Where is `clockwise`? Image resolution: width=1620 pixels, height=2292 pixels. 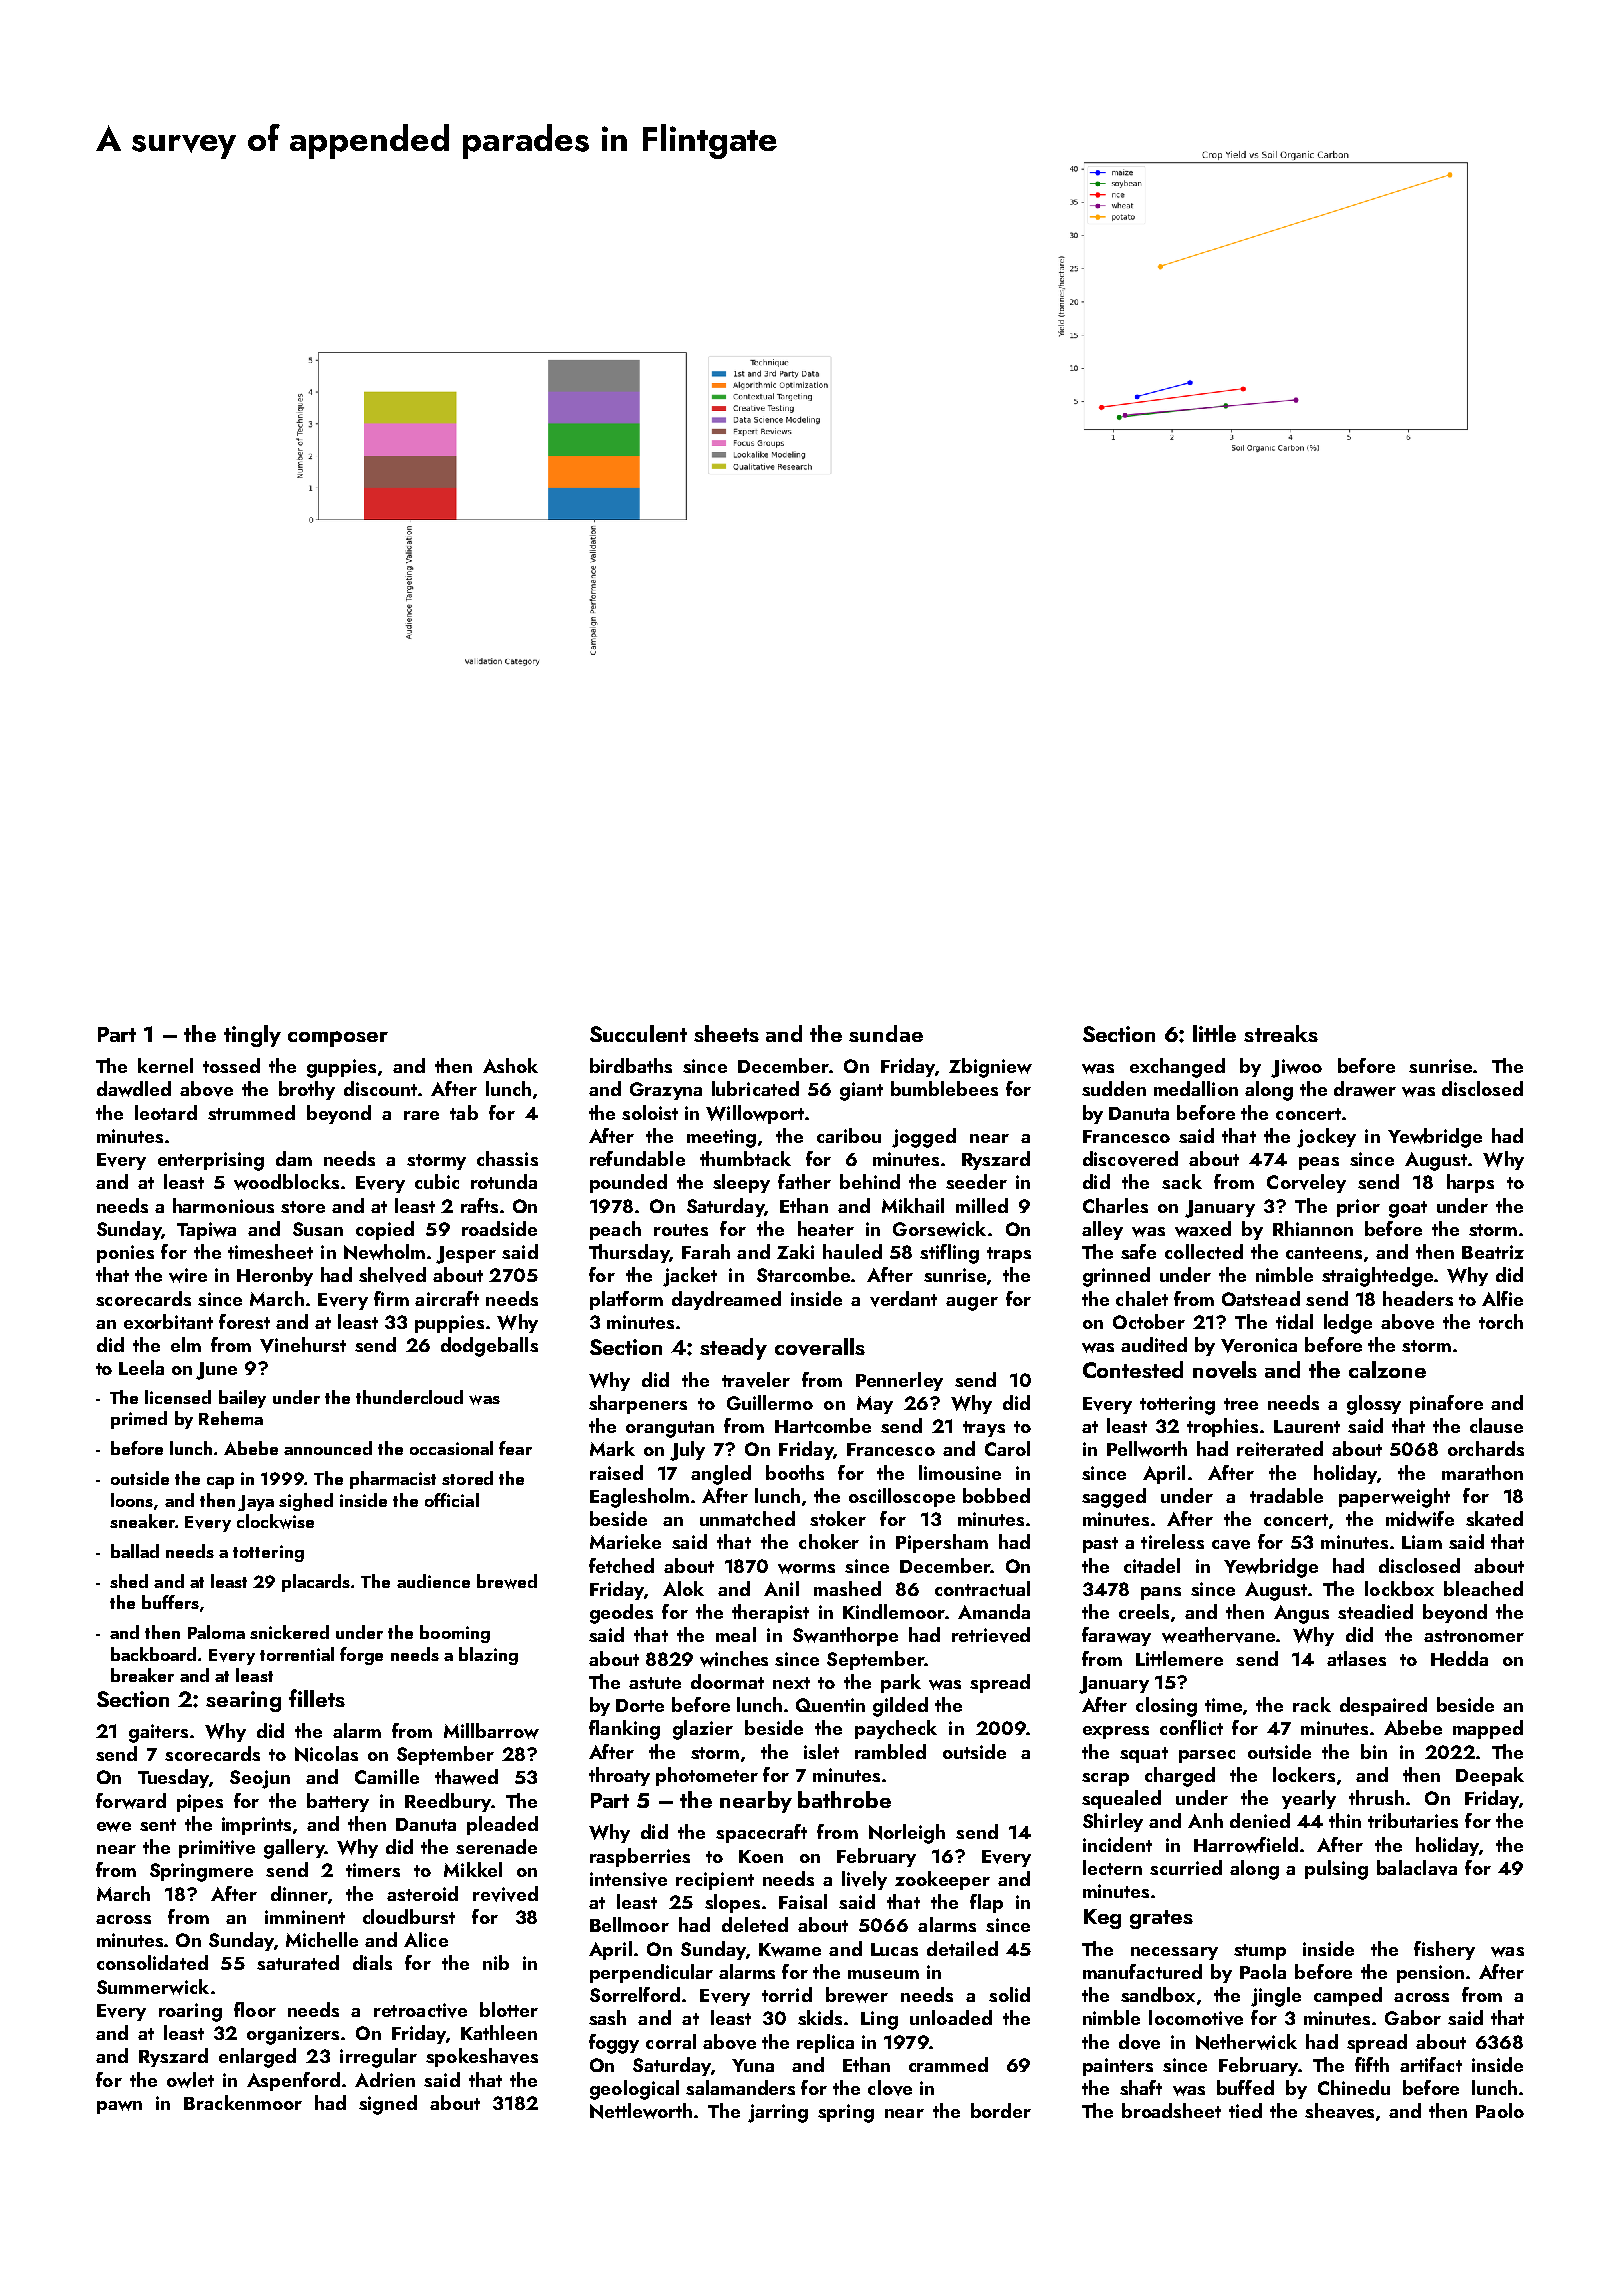
clockwise is located at coordinates (275, 1521).
